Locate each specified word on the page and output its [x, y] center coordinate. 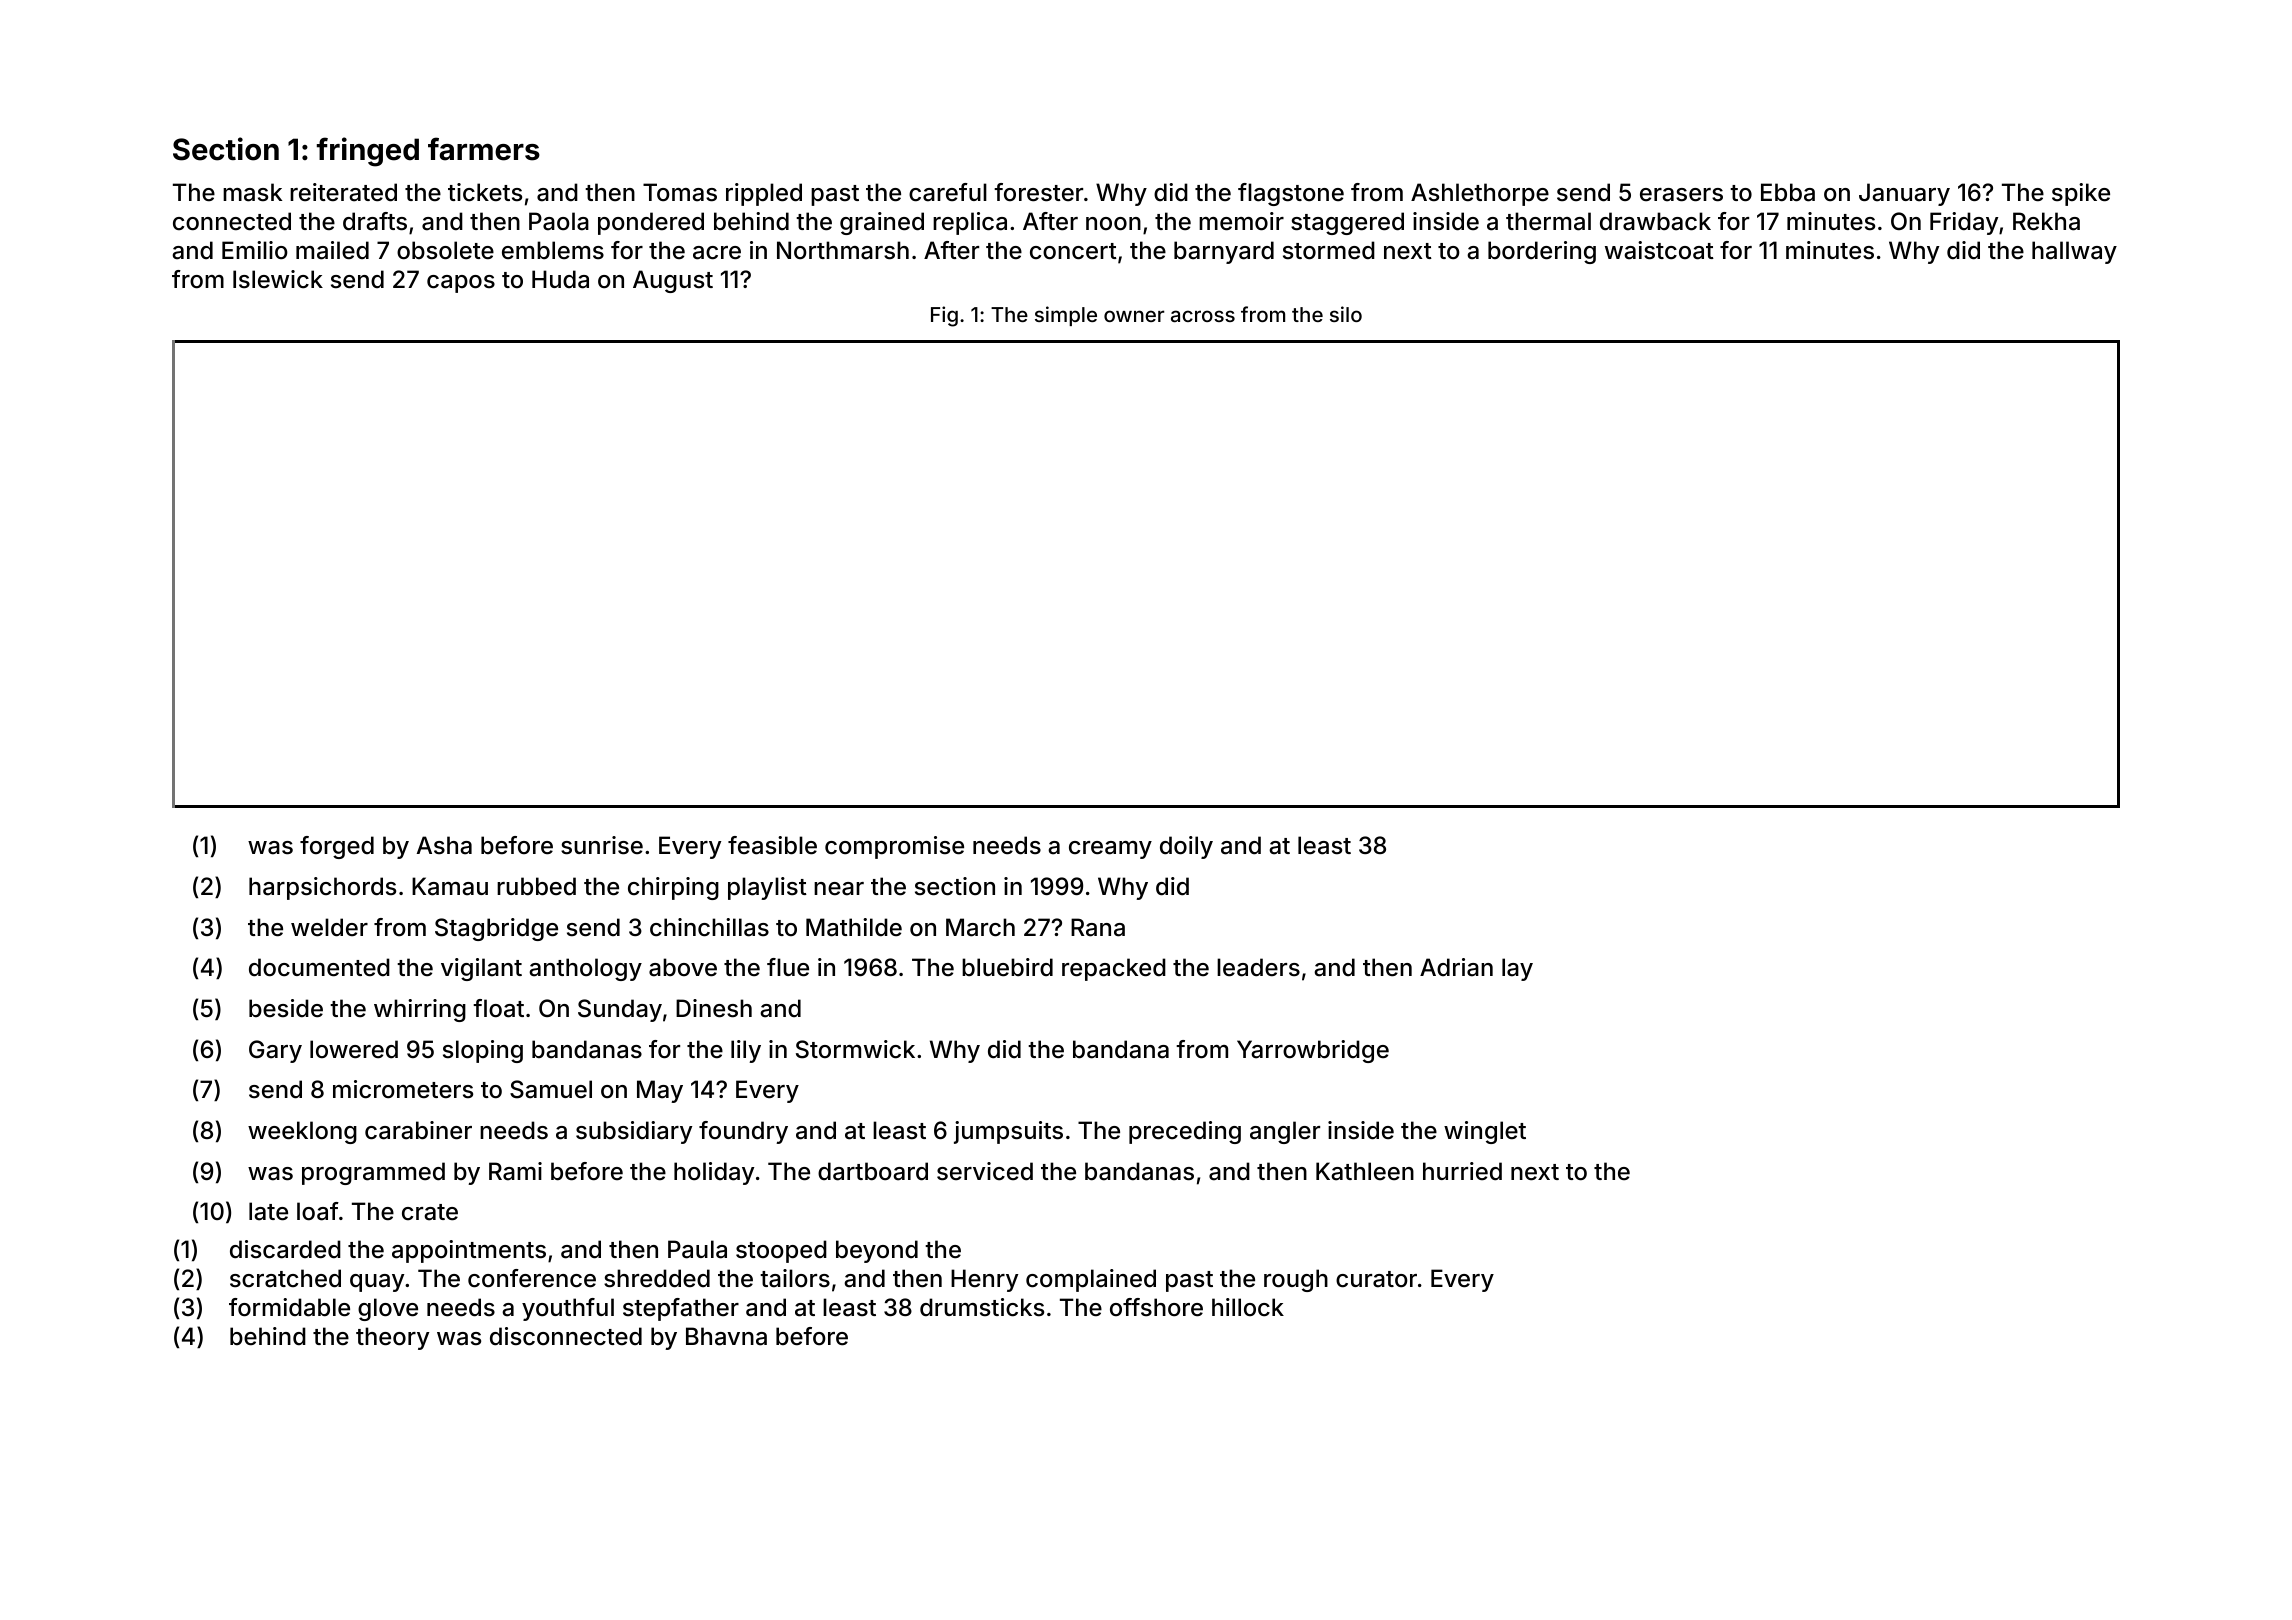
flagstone [1291, 194]
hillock [1248, 1307]
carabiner [418, 1130]
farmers [484, 149]
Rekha [2046, 221]
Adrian [1456, 967]
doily [1186, 847]
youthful [568, 1309]
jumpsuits [1008, 1132]
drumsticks [982, 1307]
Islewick [278, 279]
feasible [772, 845]
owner [1134, 316]
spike [2081, 194]
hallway [2074, 252]
